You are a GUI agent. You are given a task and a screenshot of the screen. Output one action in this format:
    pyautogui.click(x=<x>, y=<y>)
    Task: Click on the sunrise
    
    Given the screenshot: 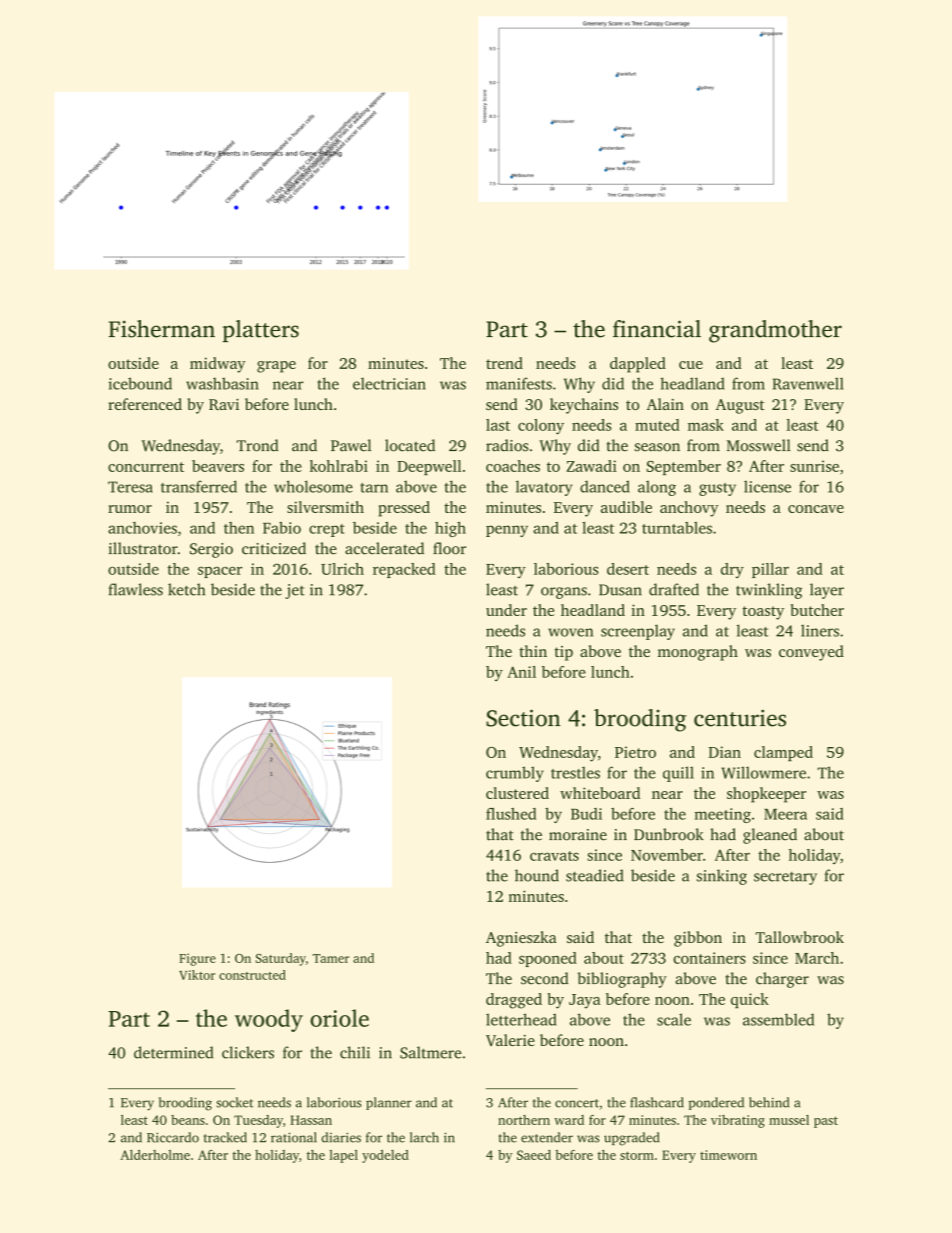 What is the action you would take?
    pyautogui.click(x=814, y=466)
